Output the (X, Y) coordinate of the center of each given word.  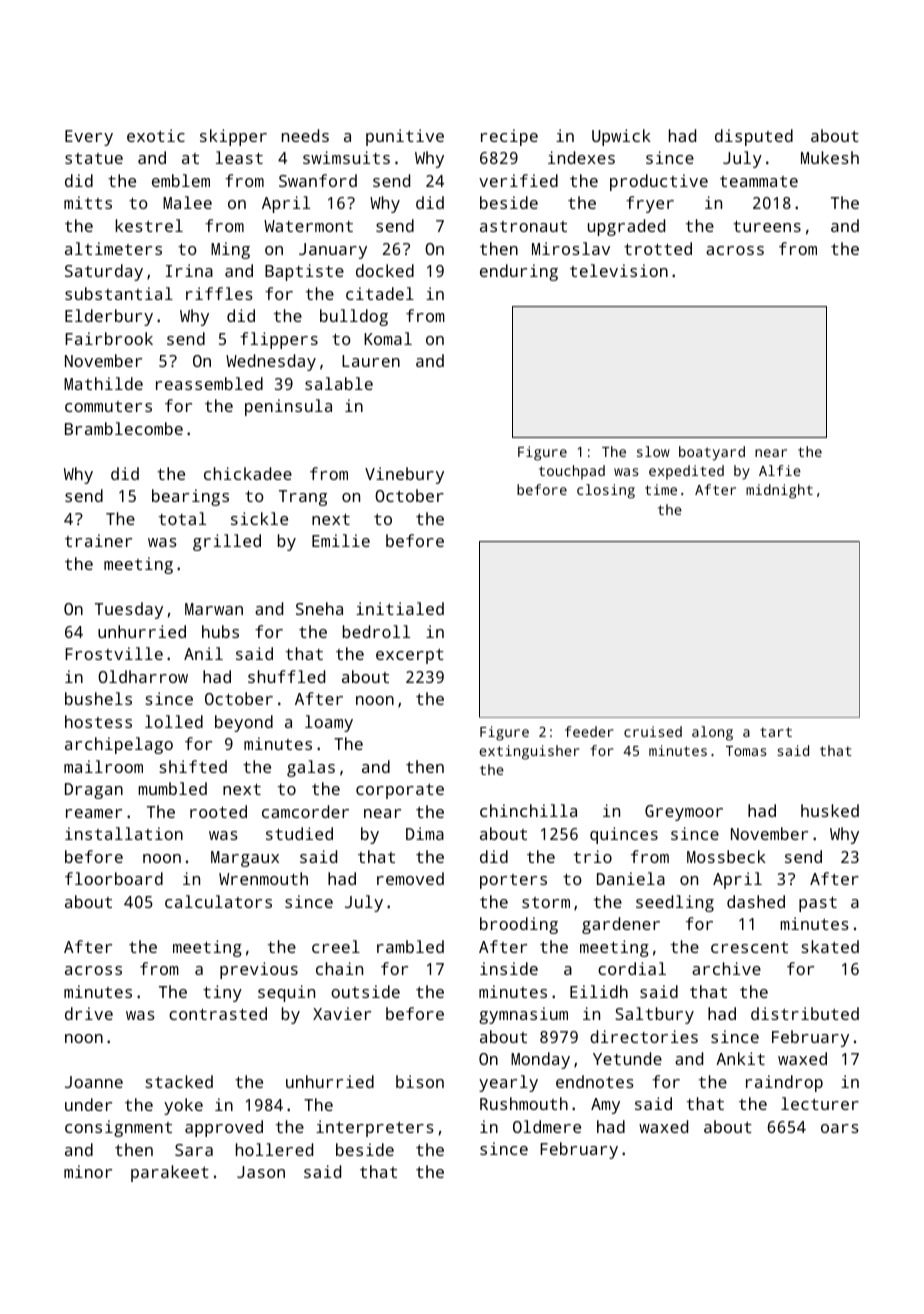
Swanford (318, 180)
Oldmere (547, 1126)
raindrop (784, 1083)
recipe (509, 137)
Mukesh (830, 157)
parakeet (170, 1173)
